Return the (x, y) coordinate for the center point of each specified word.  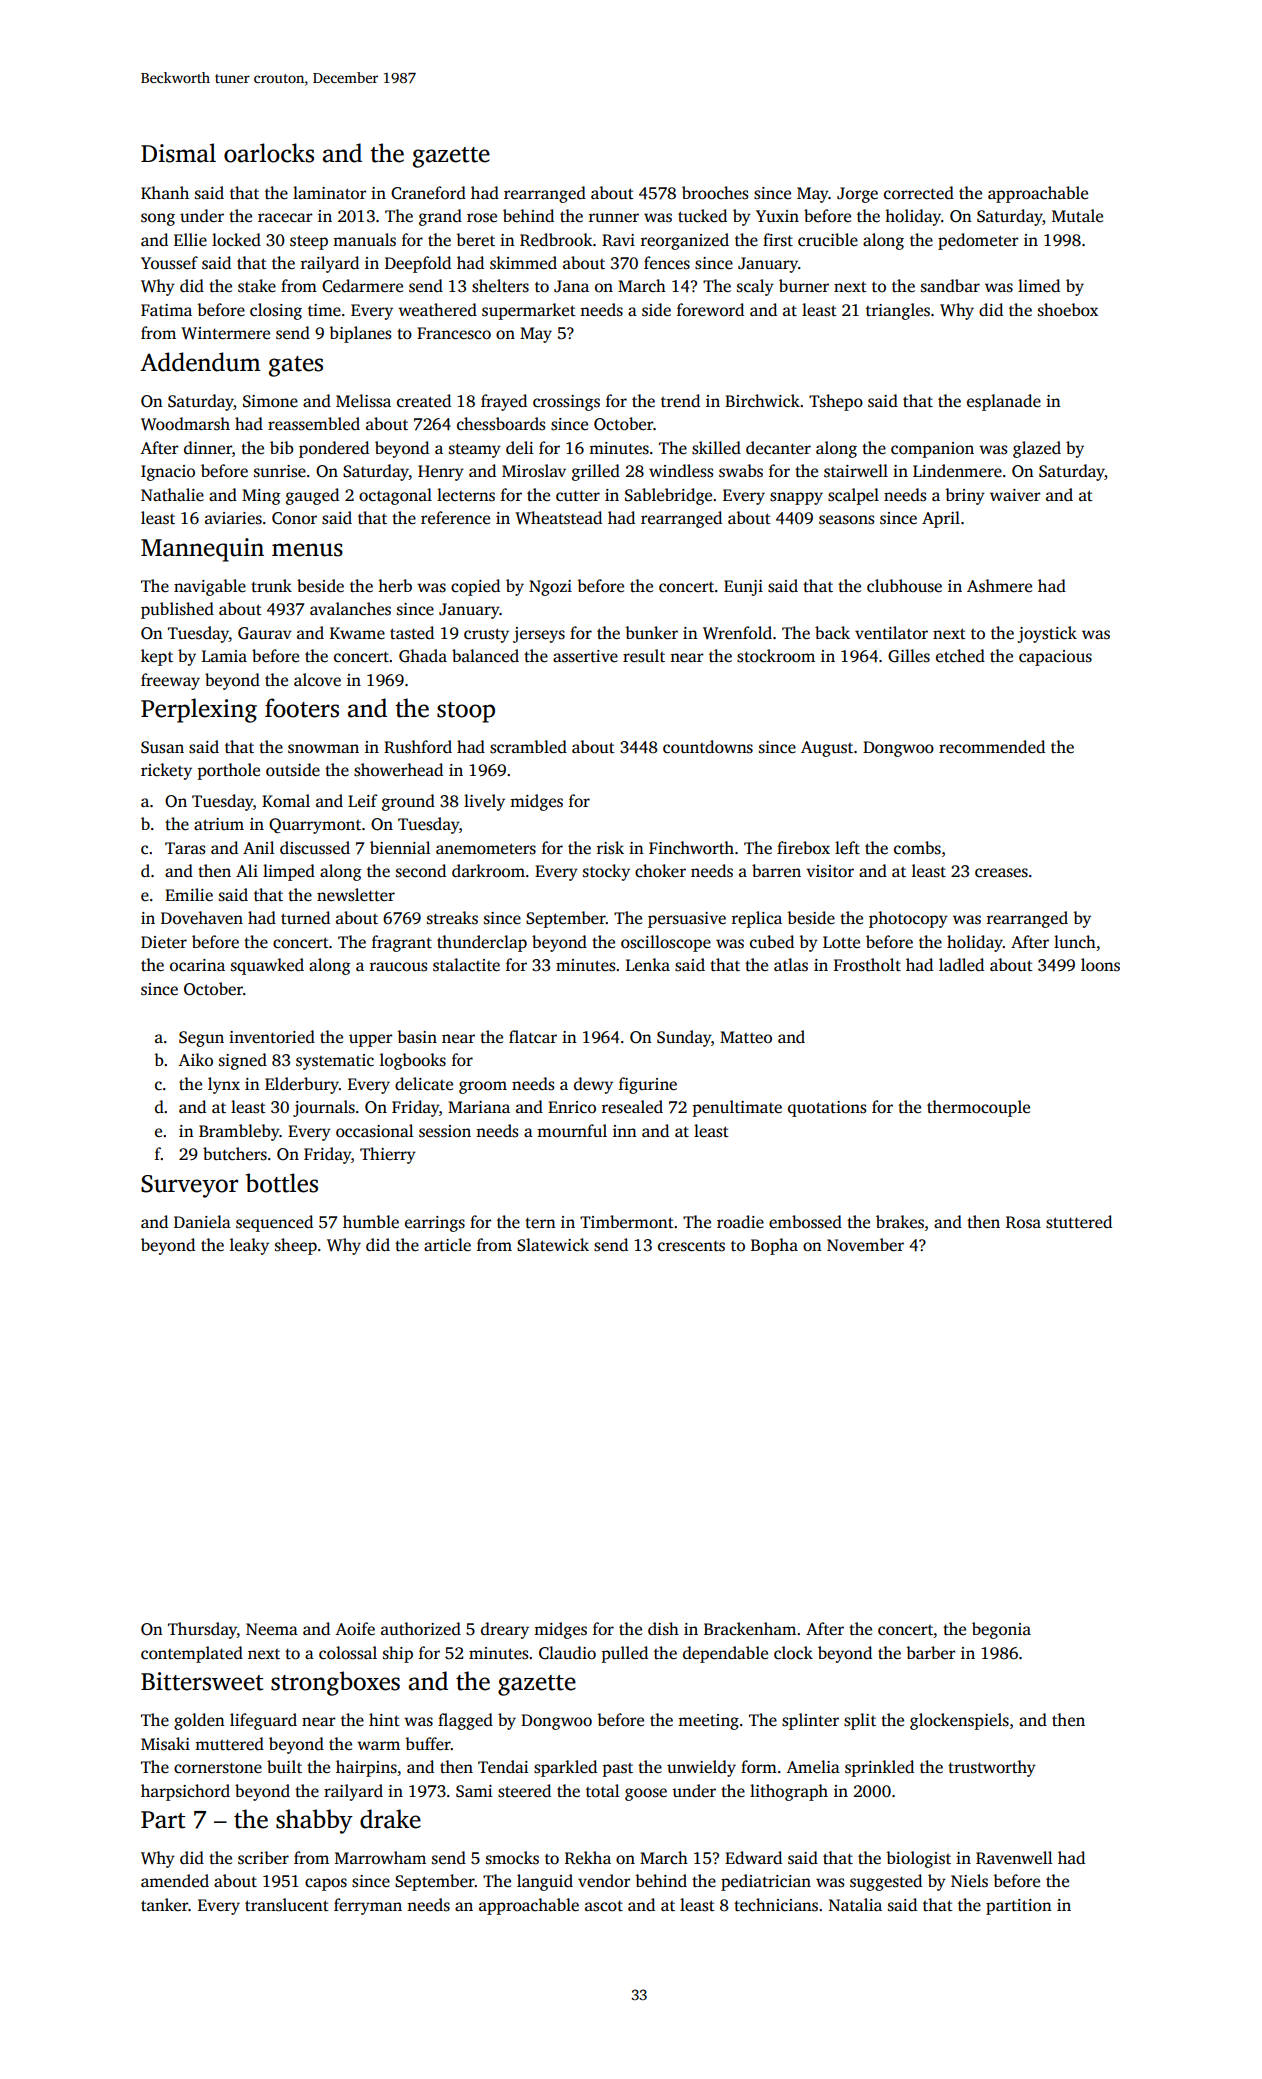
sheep (296, 1246)
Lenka (648, 964)
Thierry (388, 1155)
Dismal (178, 153)
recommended (992, 747)
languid (545, 1882)
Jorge (857, 195)
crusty (486, 635)
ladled (961, 965)
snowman (323, 749)
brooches (715, 193)
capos (326, 1884)
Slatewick (553, 1245)
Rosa (1023, 1222)
